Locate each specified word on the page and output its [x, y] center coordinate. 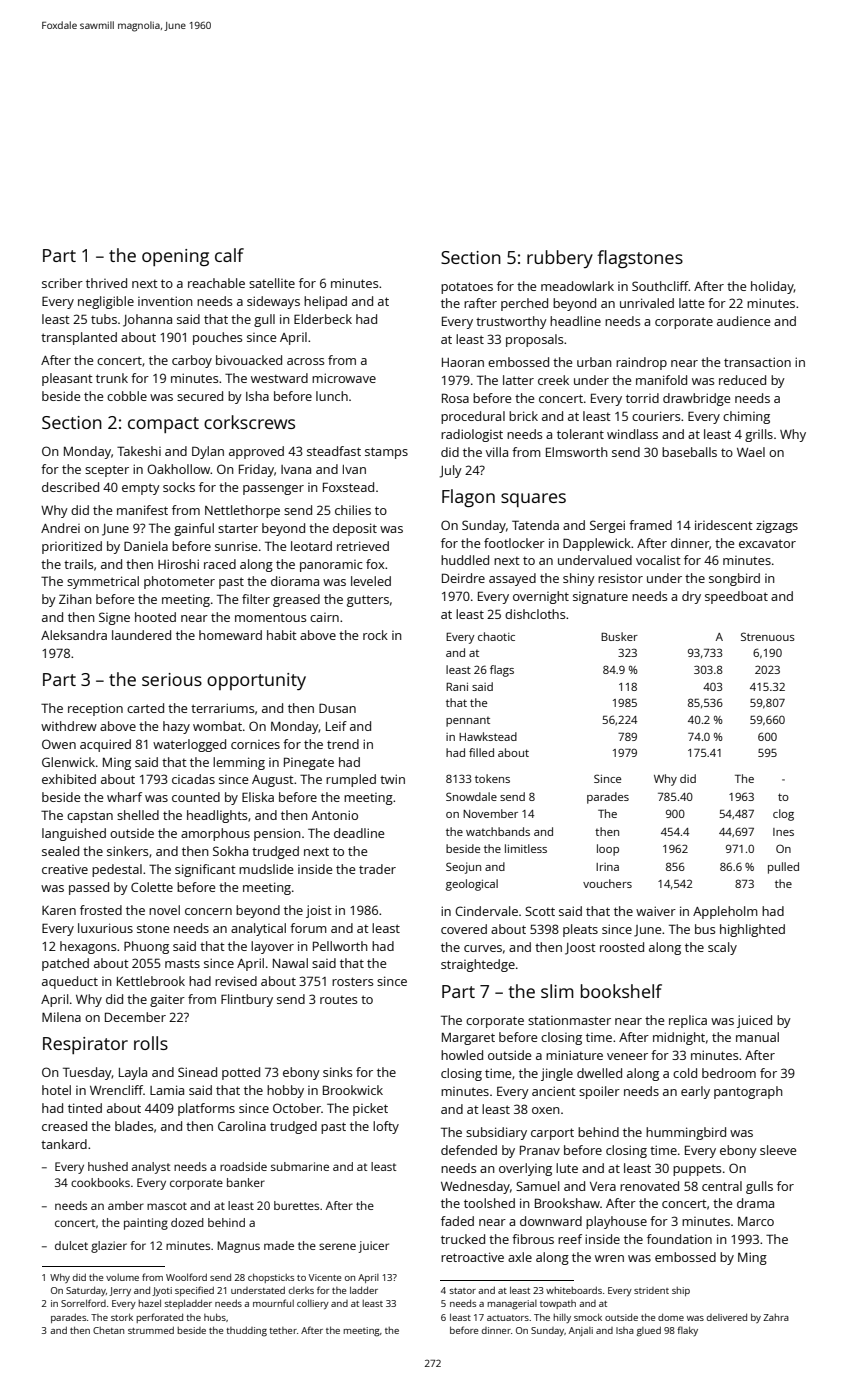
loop [608, 850]
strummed [151, 1330]
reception [95, 709]
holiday [772, 287]
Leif [336, 726]
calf [229, 255]
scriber [62, 283]
